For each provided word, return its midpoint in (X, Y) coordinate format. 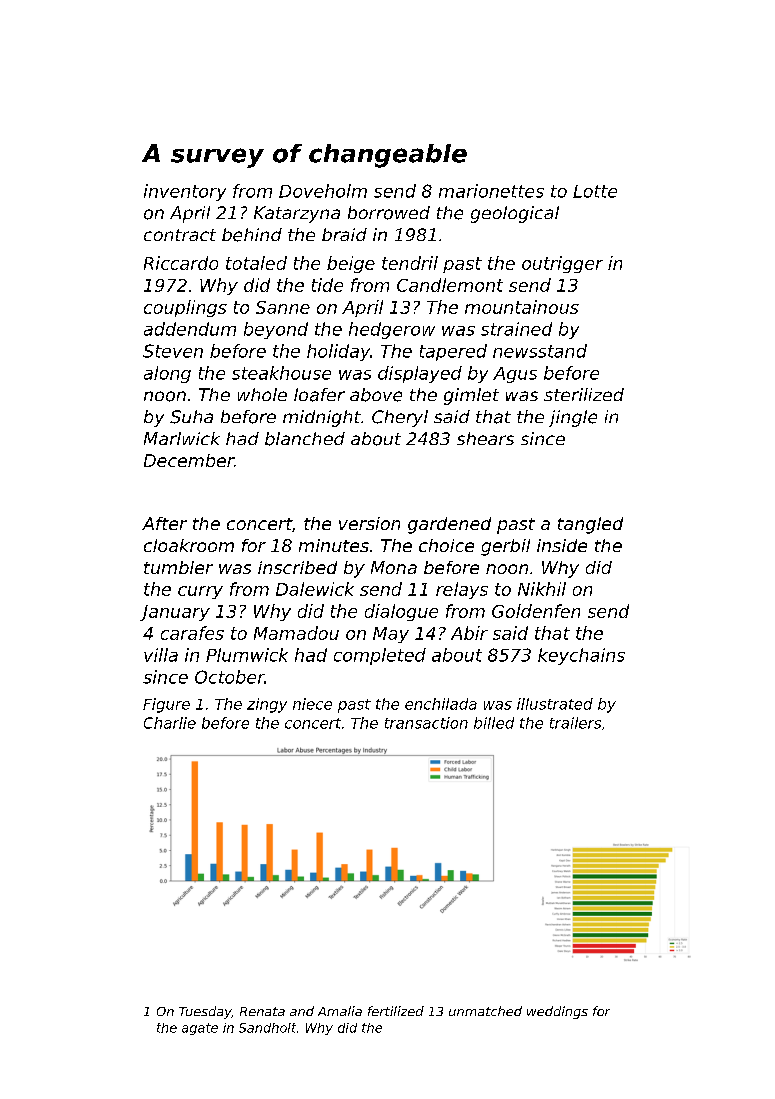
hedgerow (392, 330)
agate (200, 1029)
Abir (469, 633)
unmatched (485, 1011)
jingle (573, 418)
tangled (590, 525)
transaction (426, 723)
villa (161, 655)
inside (562, 545)
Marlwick (182, 438)
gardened (449, 525)
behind (252, 235)
